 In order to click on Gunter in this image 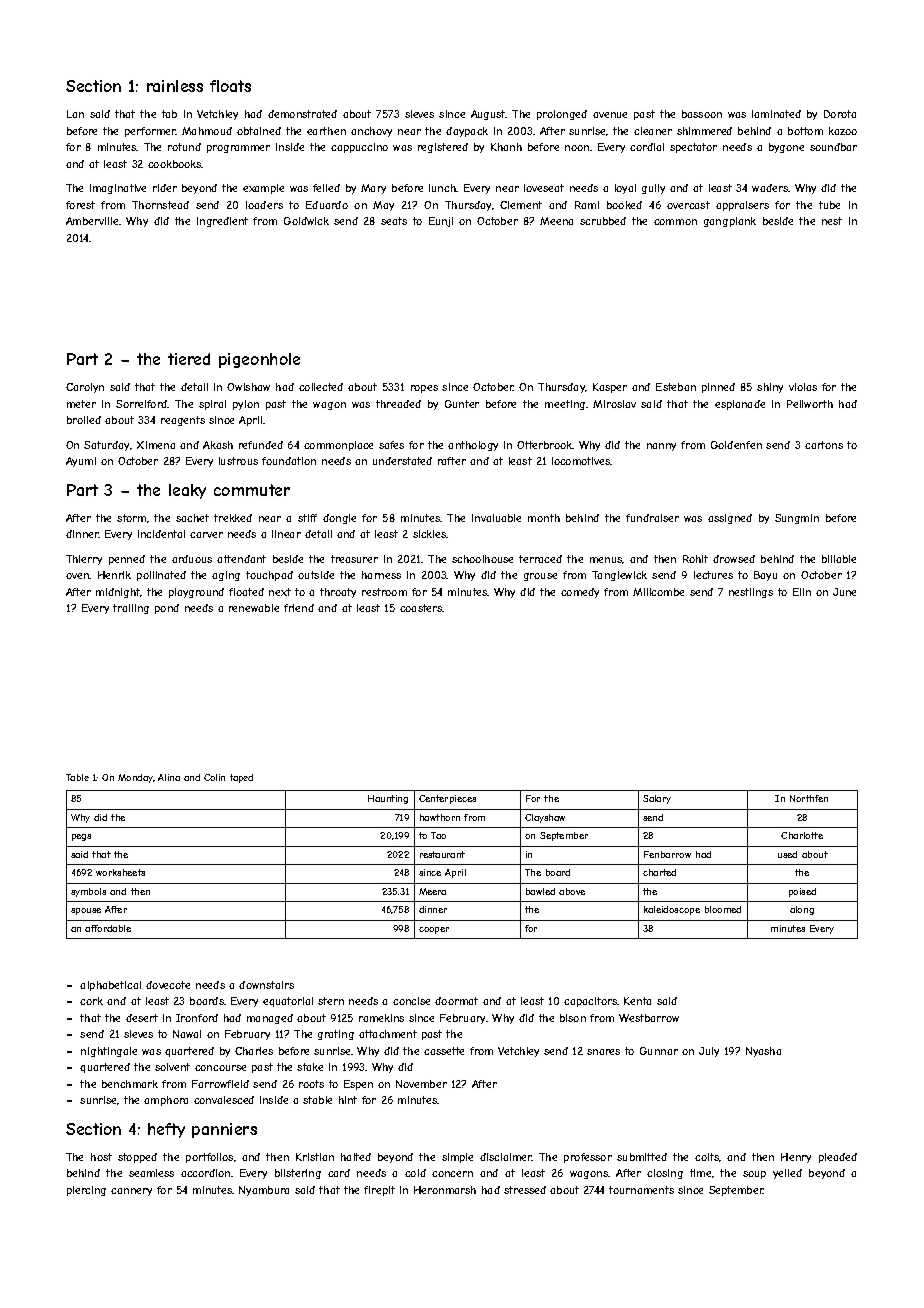, I will do `click(462, 404)`.
